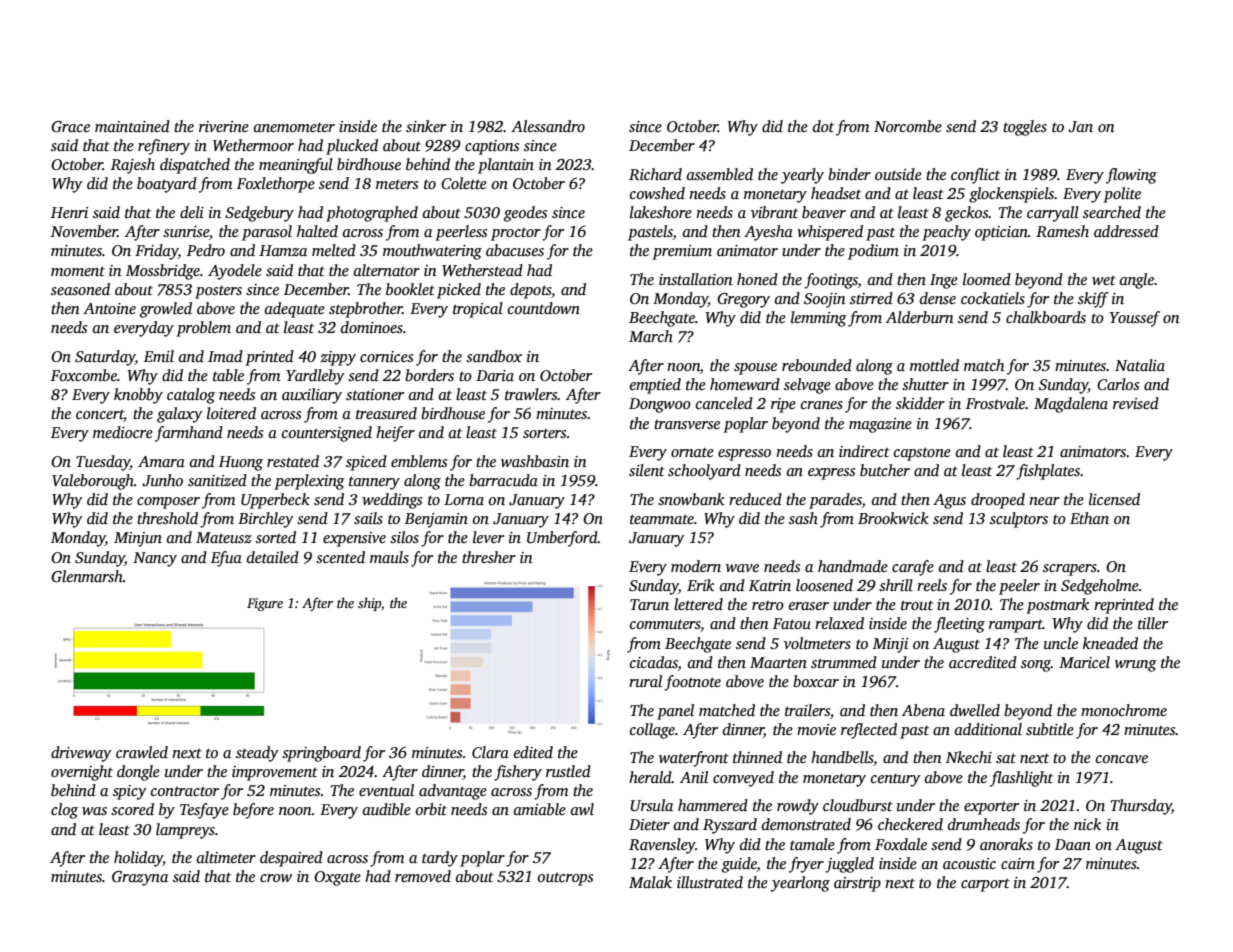 This image has width=1233, height=952. I want to click on Foxcombe, so click(84, 375).
